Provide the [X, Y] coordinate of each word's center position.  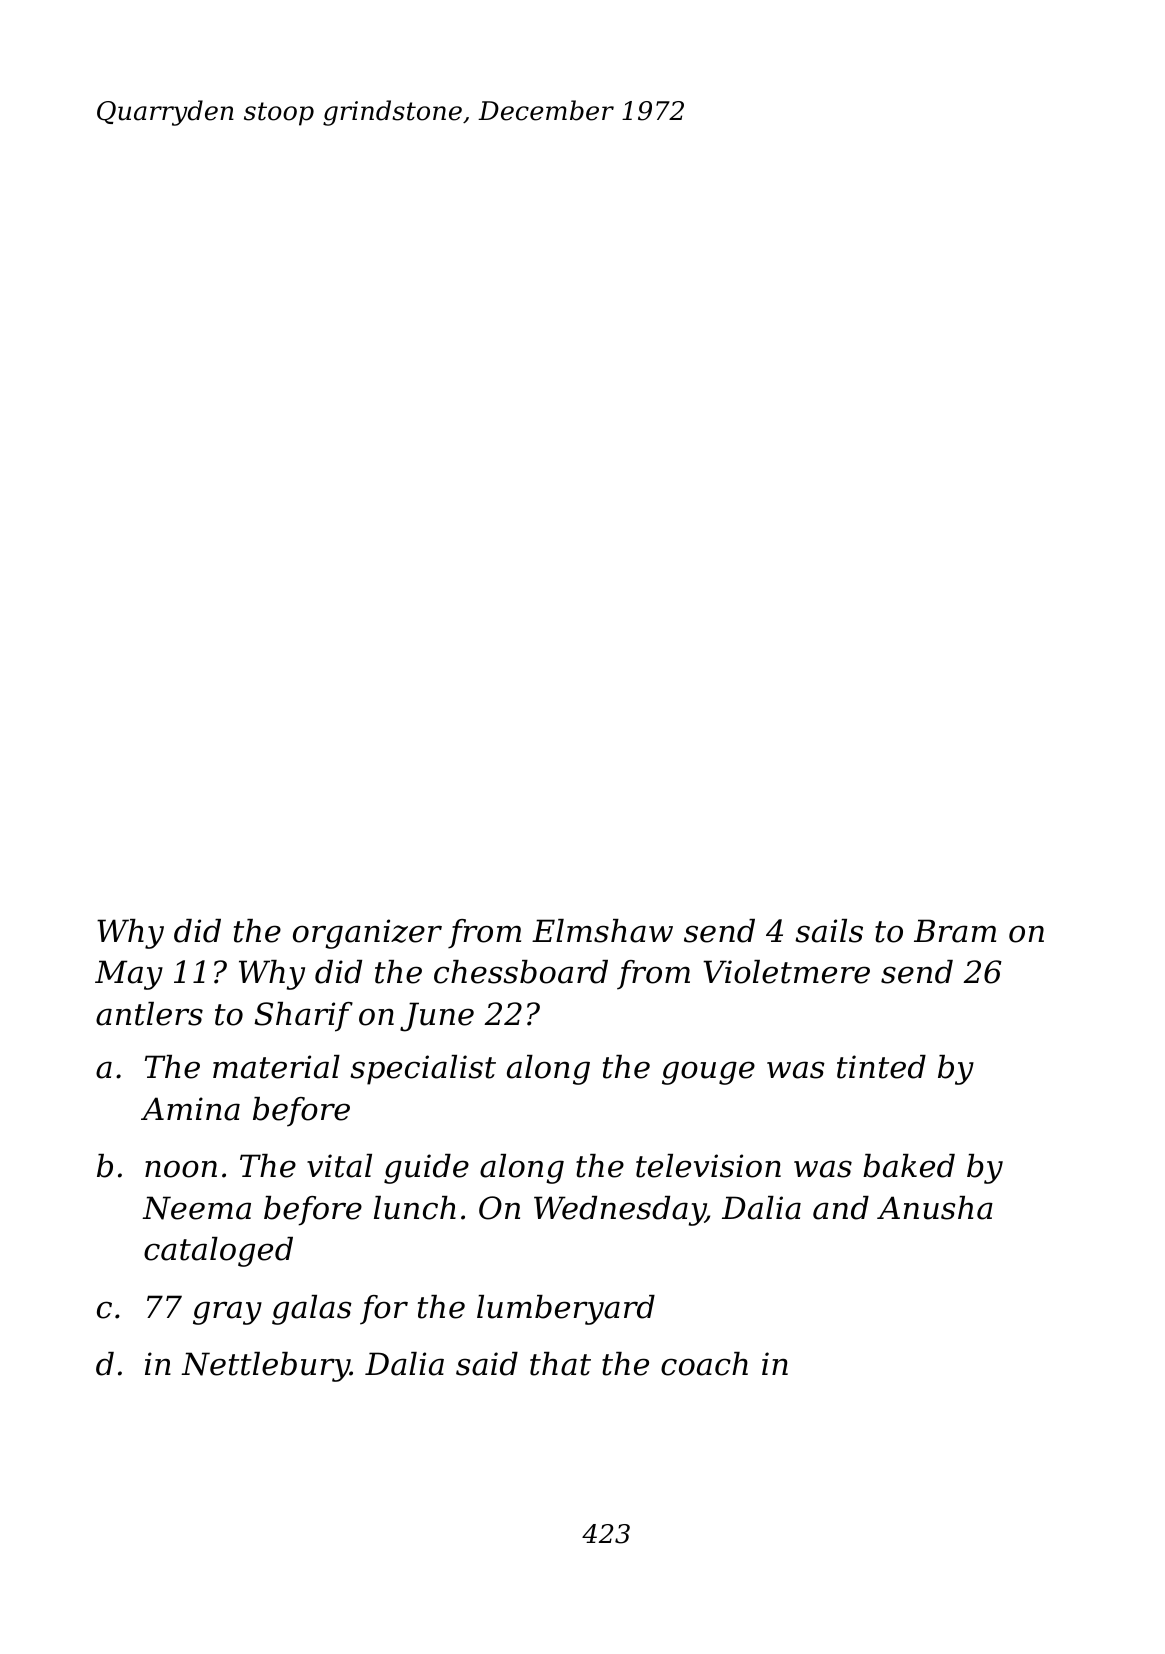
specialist [423, 1070]
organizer [367, 934]
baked [909, 1166]
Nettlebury [265, 1367]
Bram [955, 931]
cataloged [218, 1252]
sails [829, 931]
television [708, 1166]
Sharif [303, 1017]
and [841, 1208]
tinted [881, 1067]
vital [339, 1166]
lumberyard [566, 1310]
